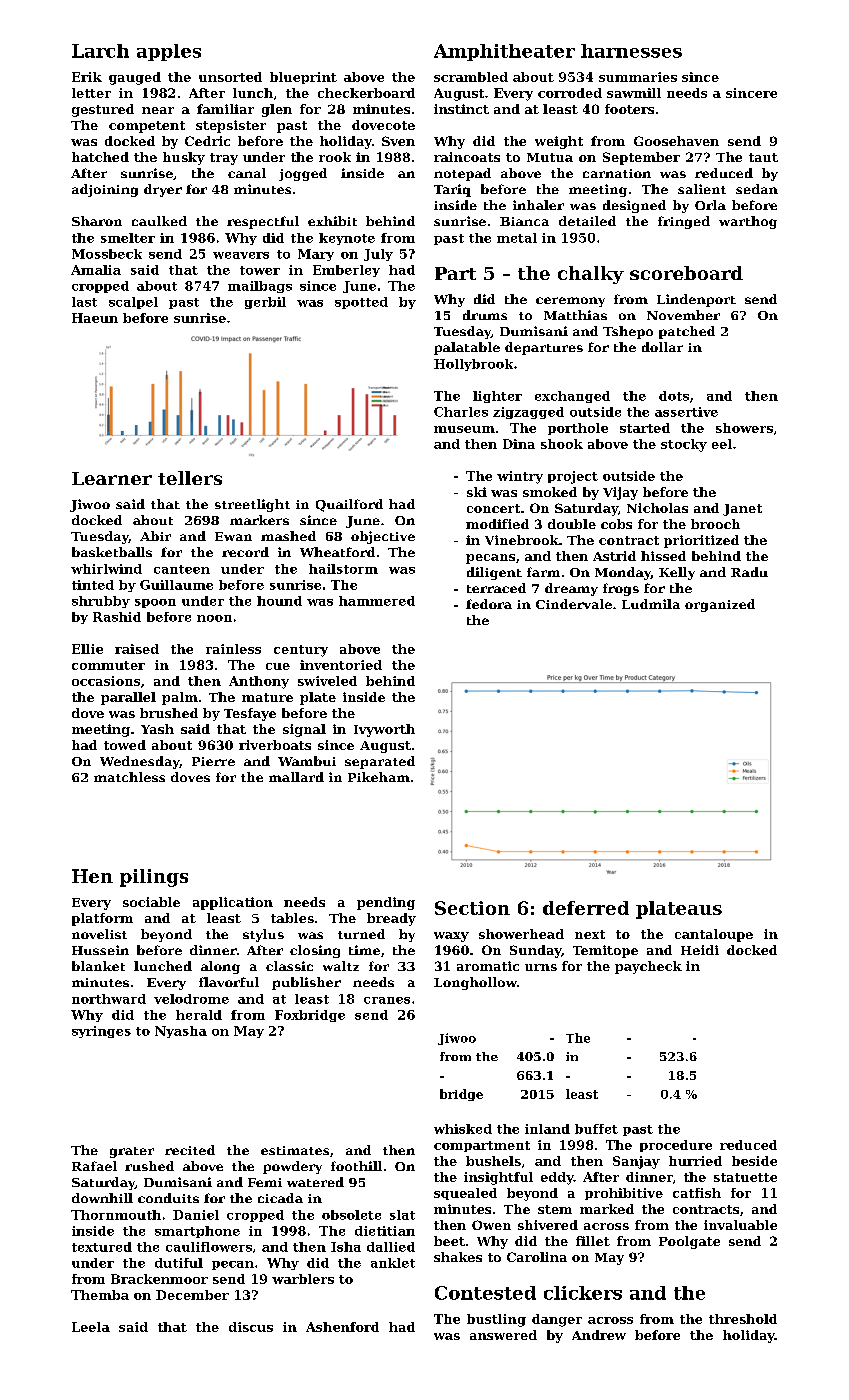  I want to click on Brackenmoor, so click(159, 1279).
